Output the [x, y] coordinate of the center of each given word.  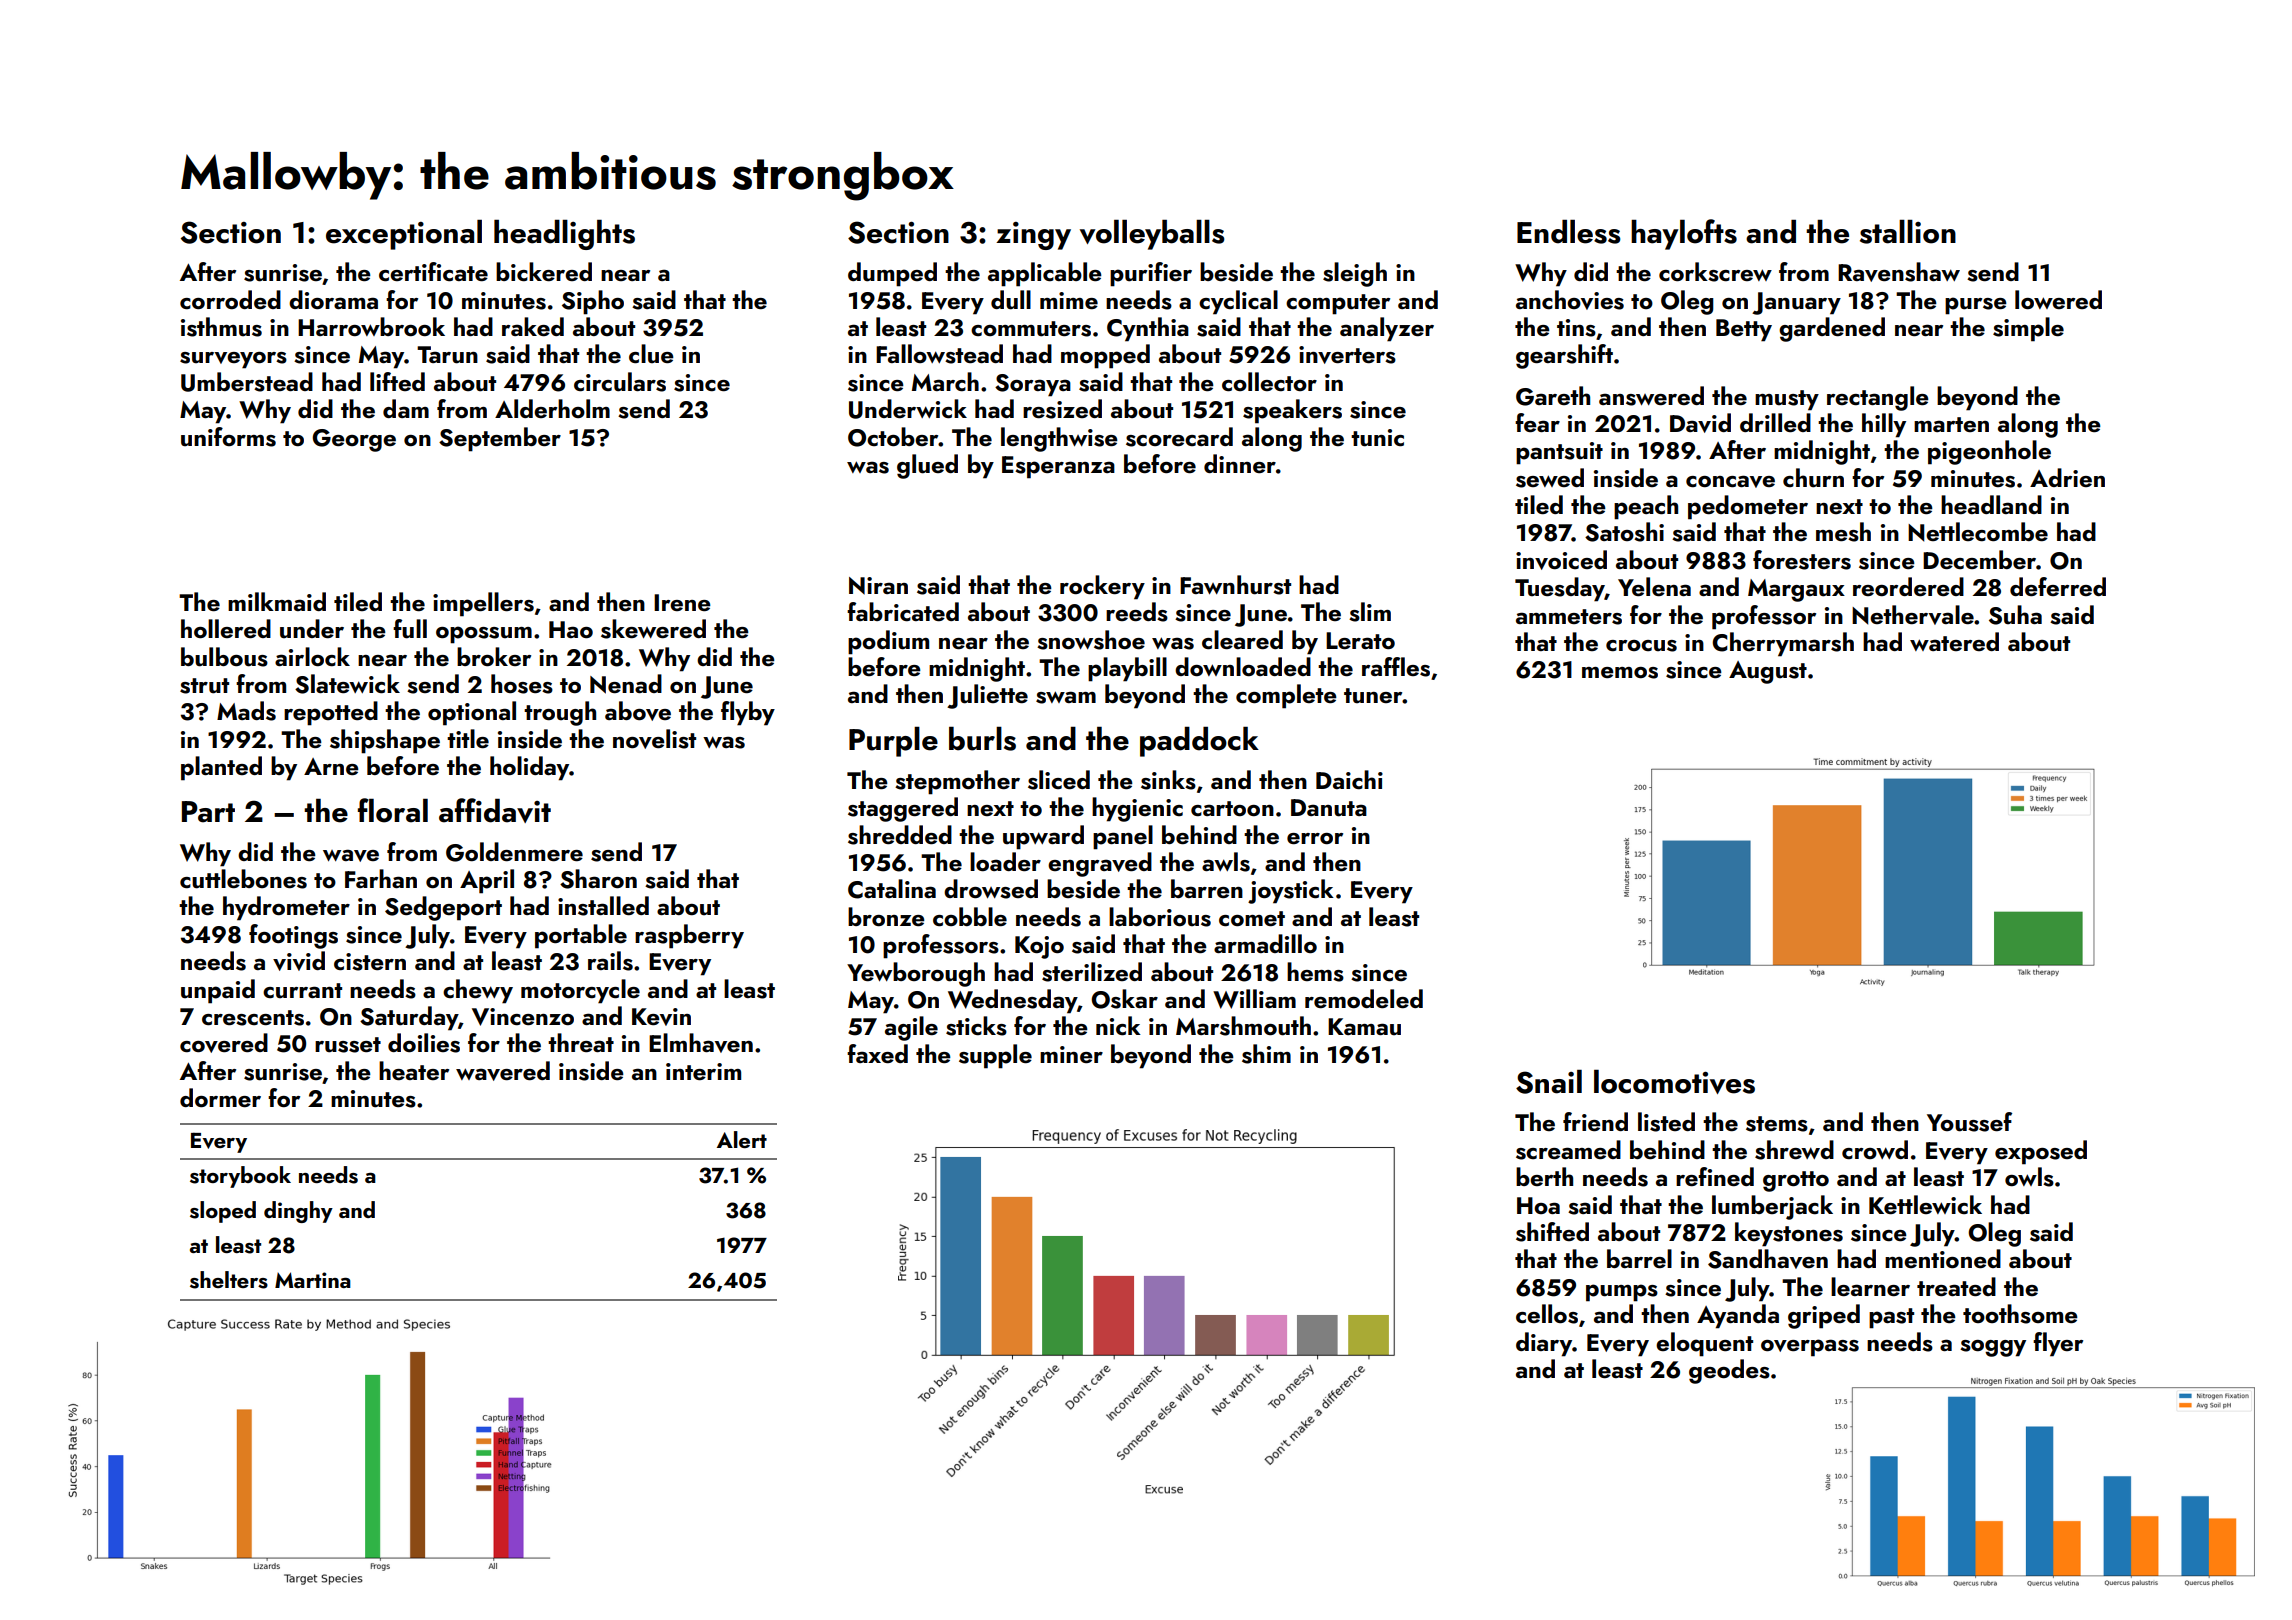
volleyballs [1152, 235]
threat [581, 1042]
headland [1991, 504]
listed [1666, 1122]
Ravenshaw [1899, 272]
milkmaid [277, 601]
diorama [333, 299]
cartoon [1232, 808]
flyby [748, 713]
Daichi [1349, 779]
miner [1071, 1054]
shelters [229, 1280]
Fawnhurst [1235, 585]
